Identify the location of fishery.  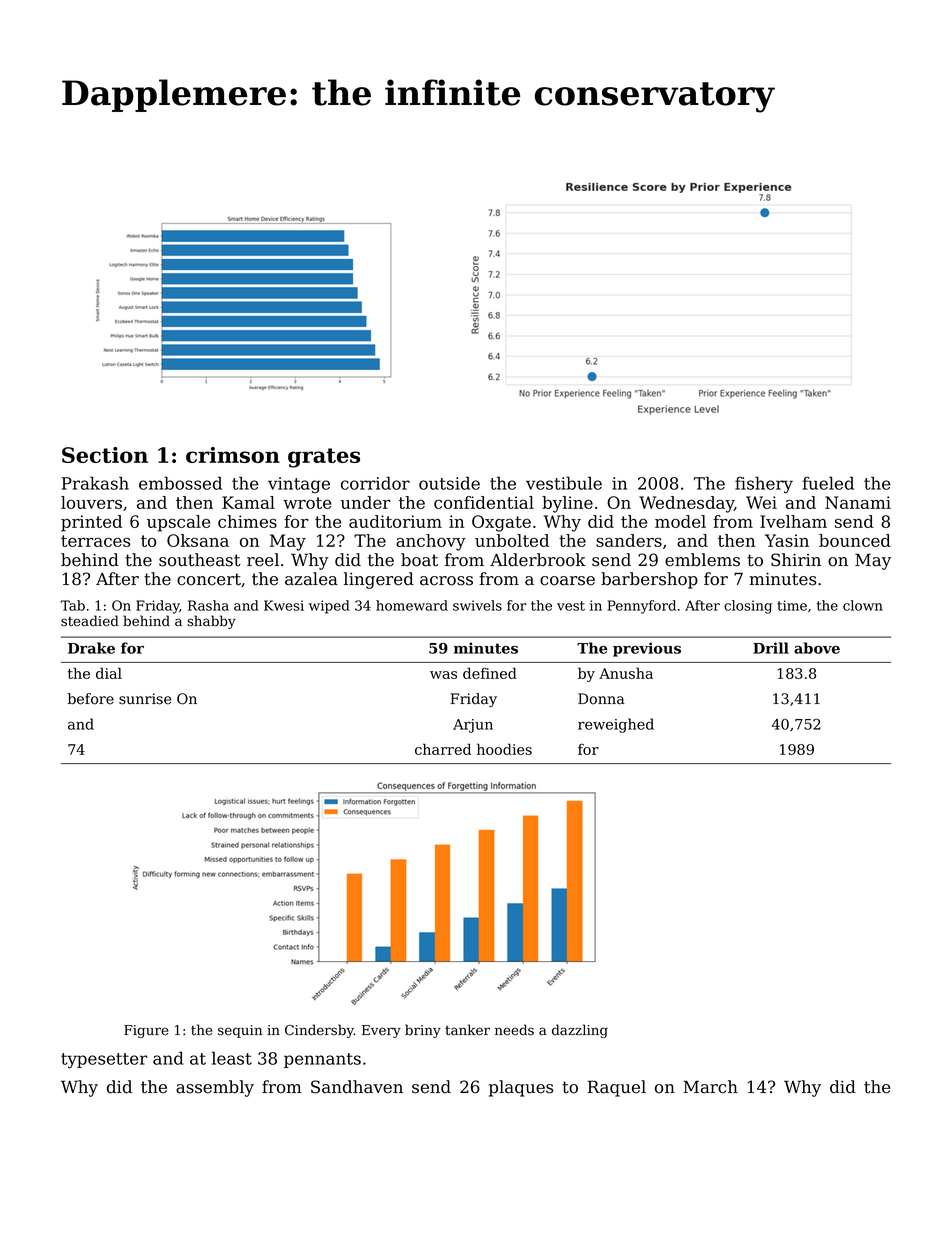
(764, 485).
